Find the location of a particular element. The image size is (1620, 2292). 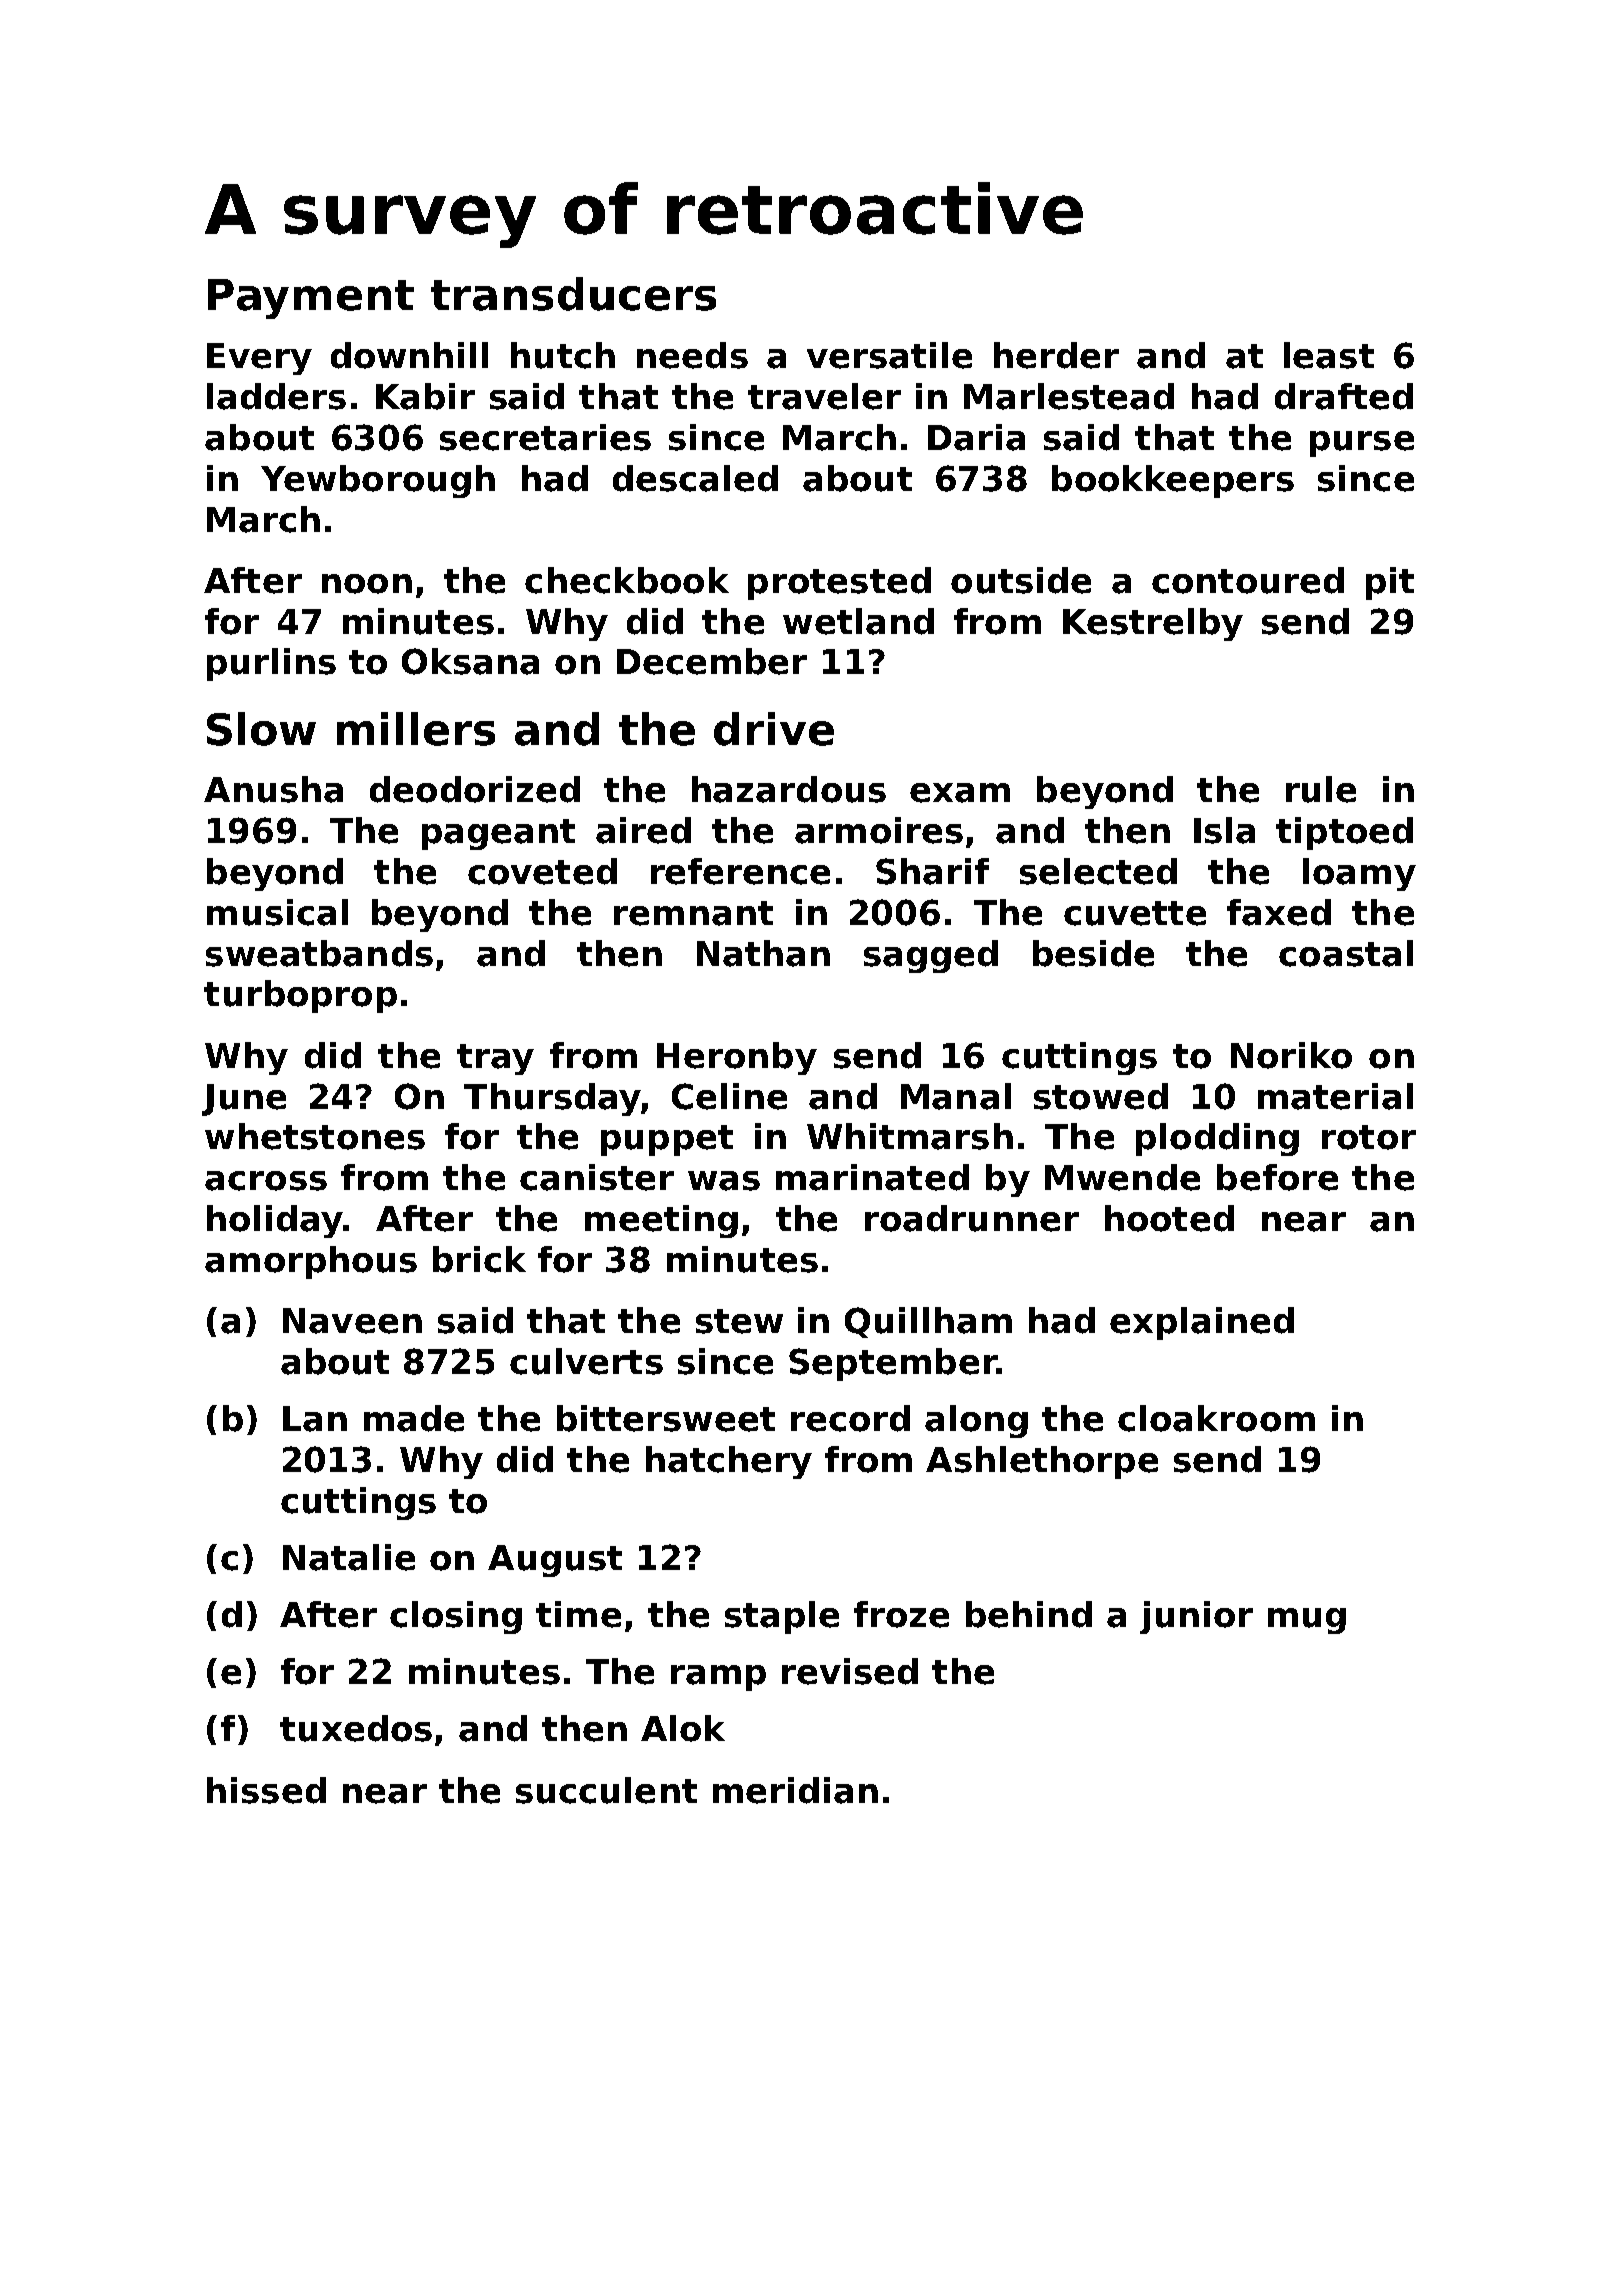

hissed is located at coordinates (266, 1790).
